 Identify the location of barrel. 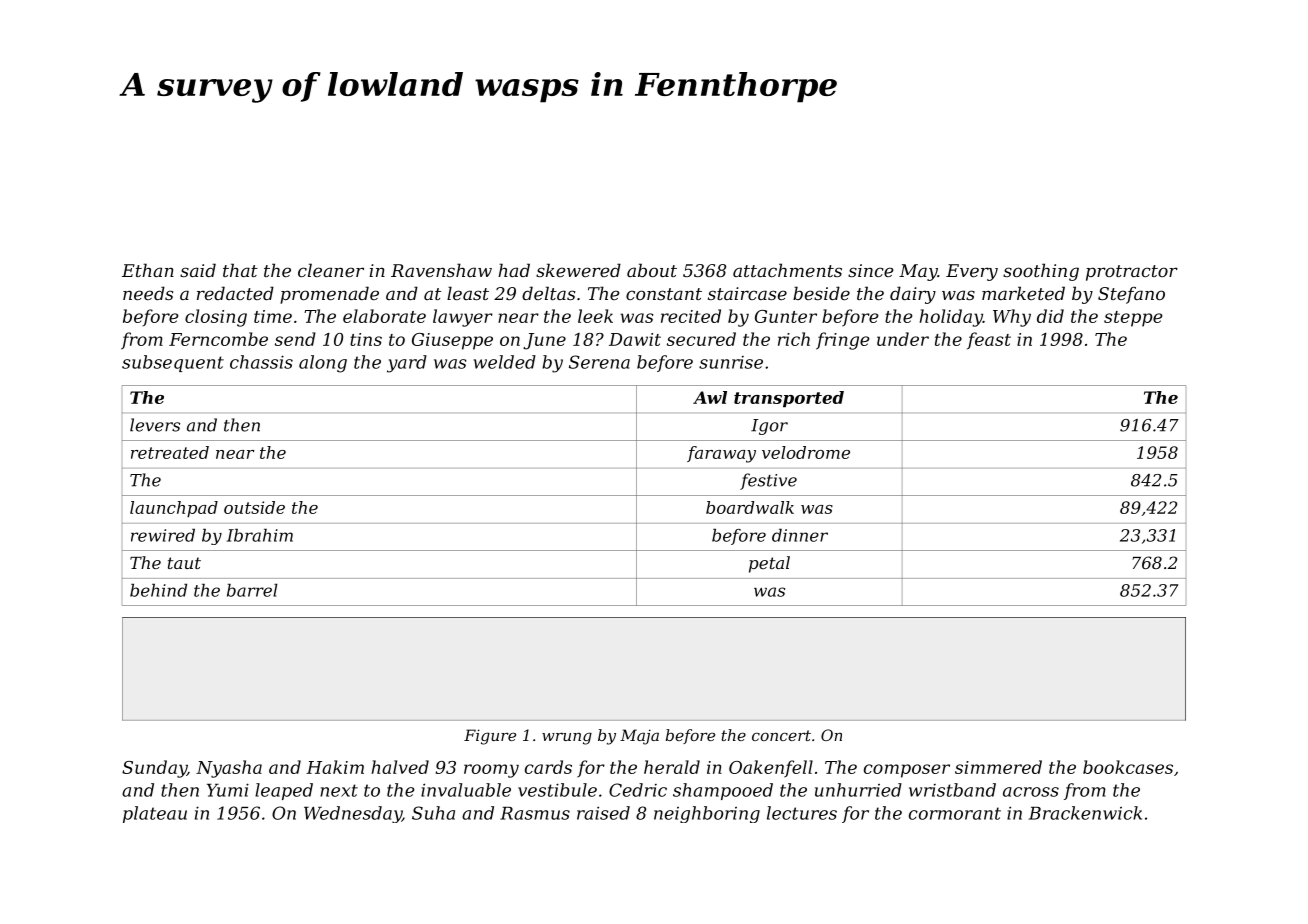
(252, 590).
